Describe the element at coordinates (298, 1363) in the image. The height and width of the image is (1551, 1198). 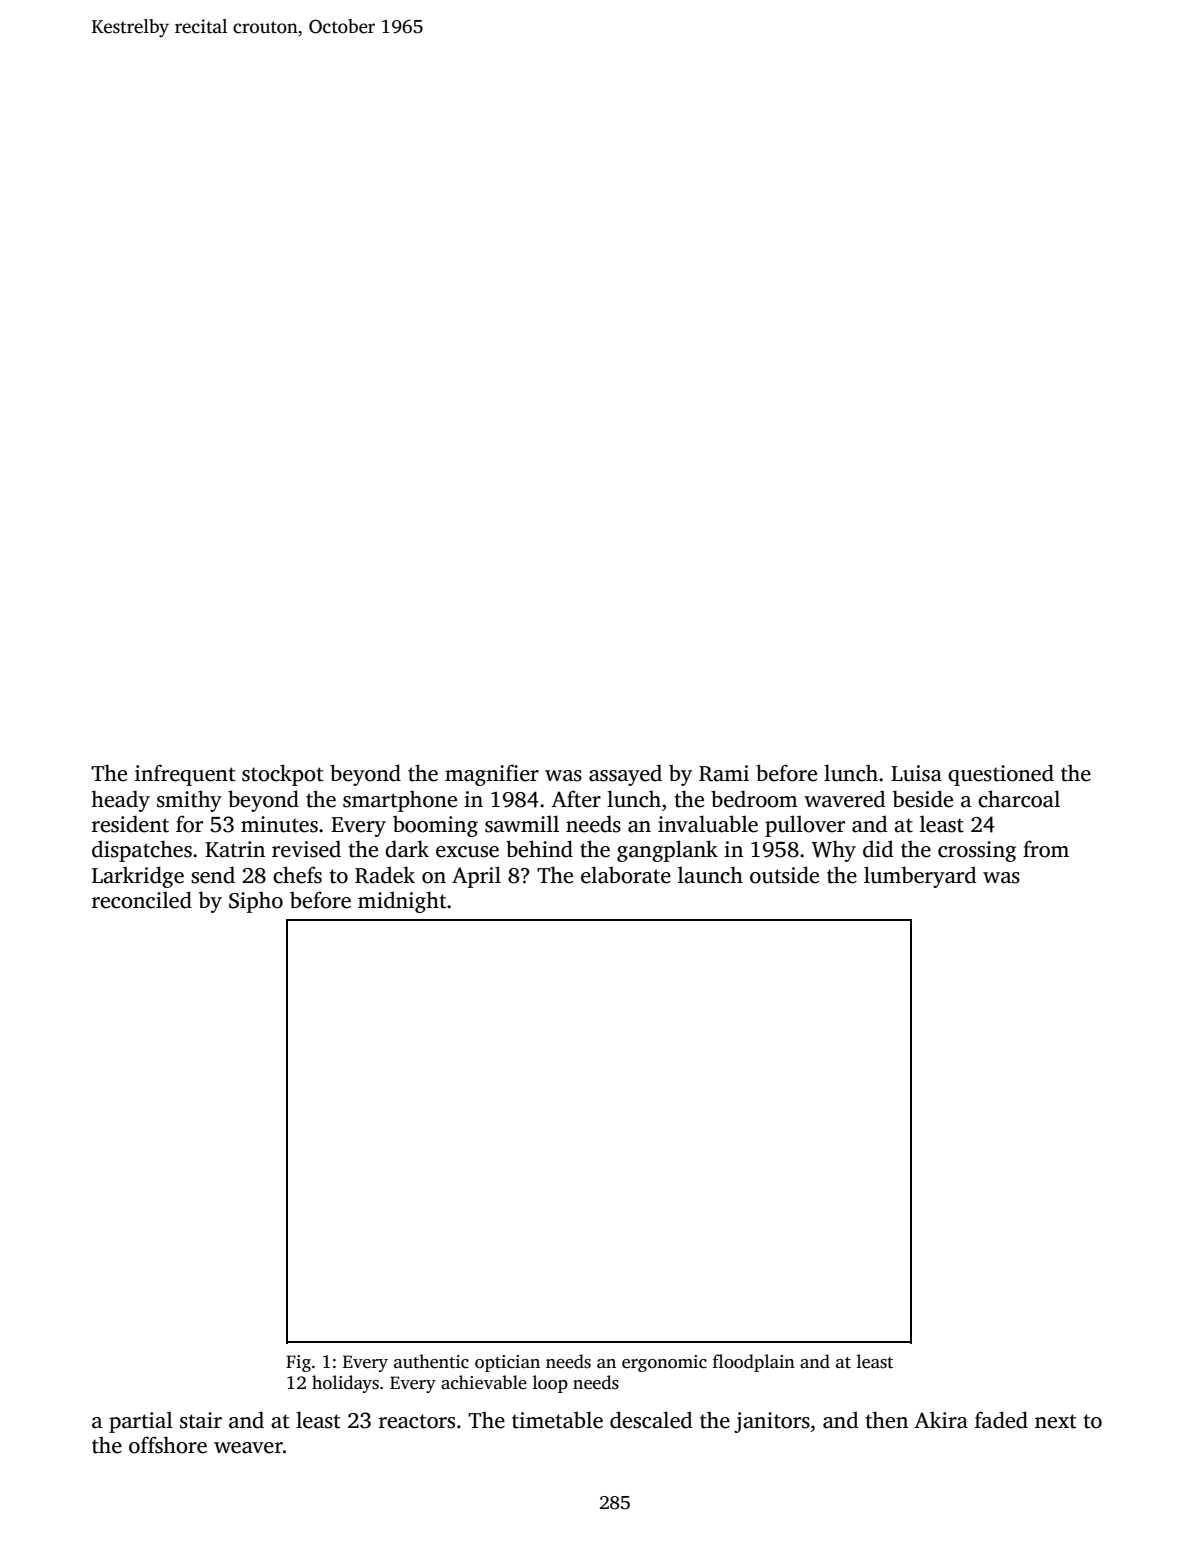
I see `Fig` at that location.
